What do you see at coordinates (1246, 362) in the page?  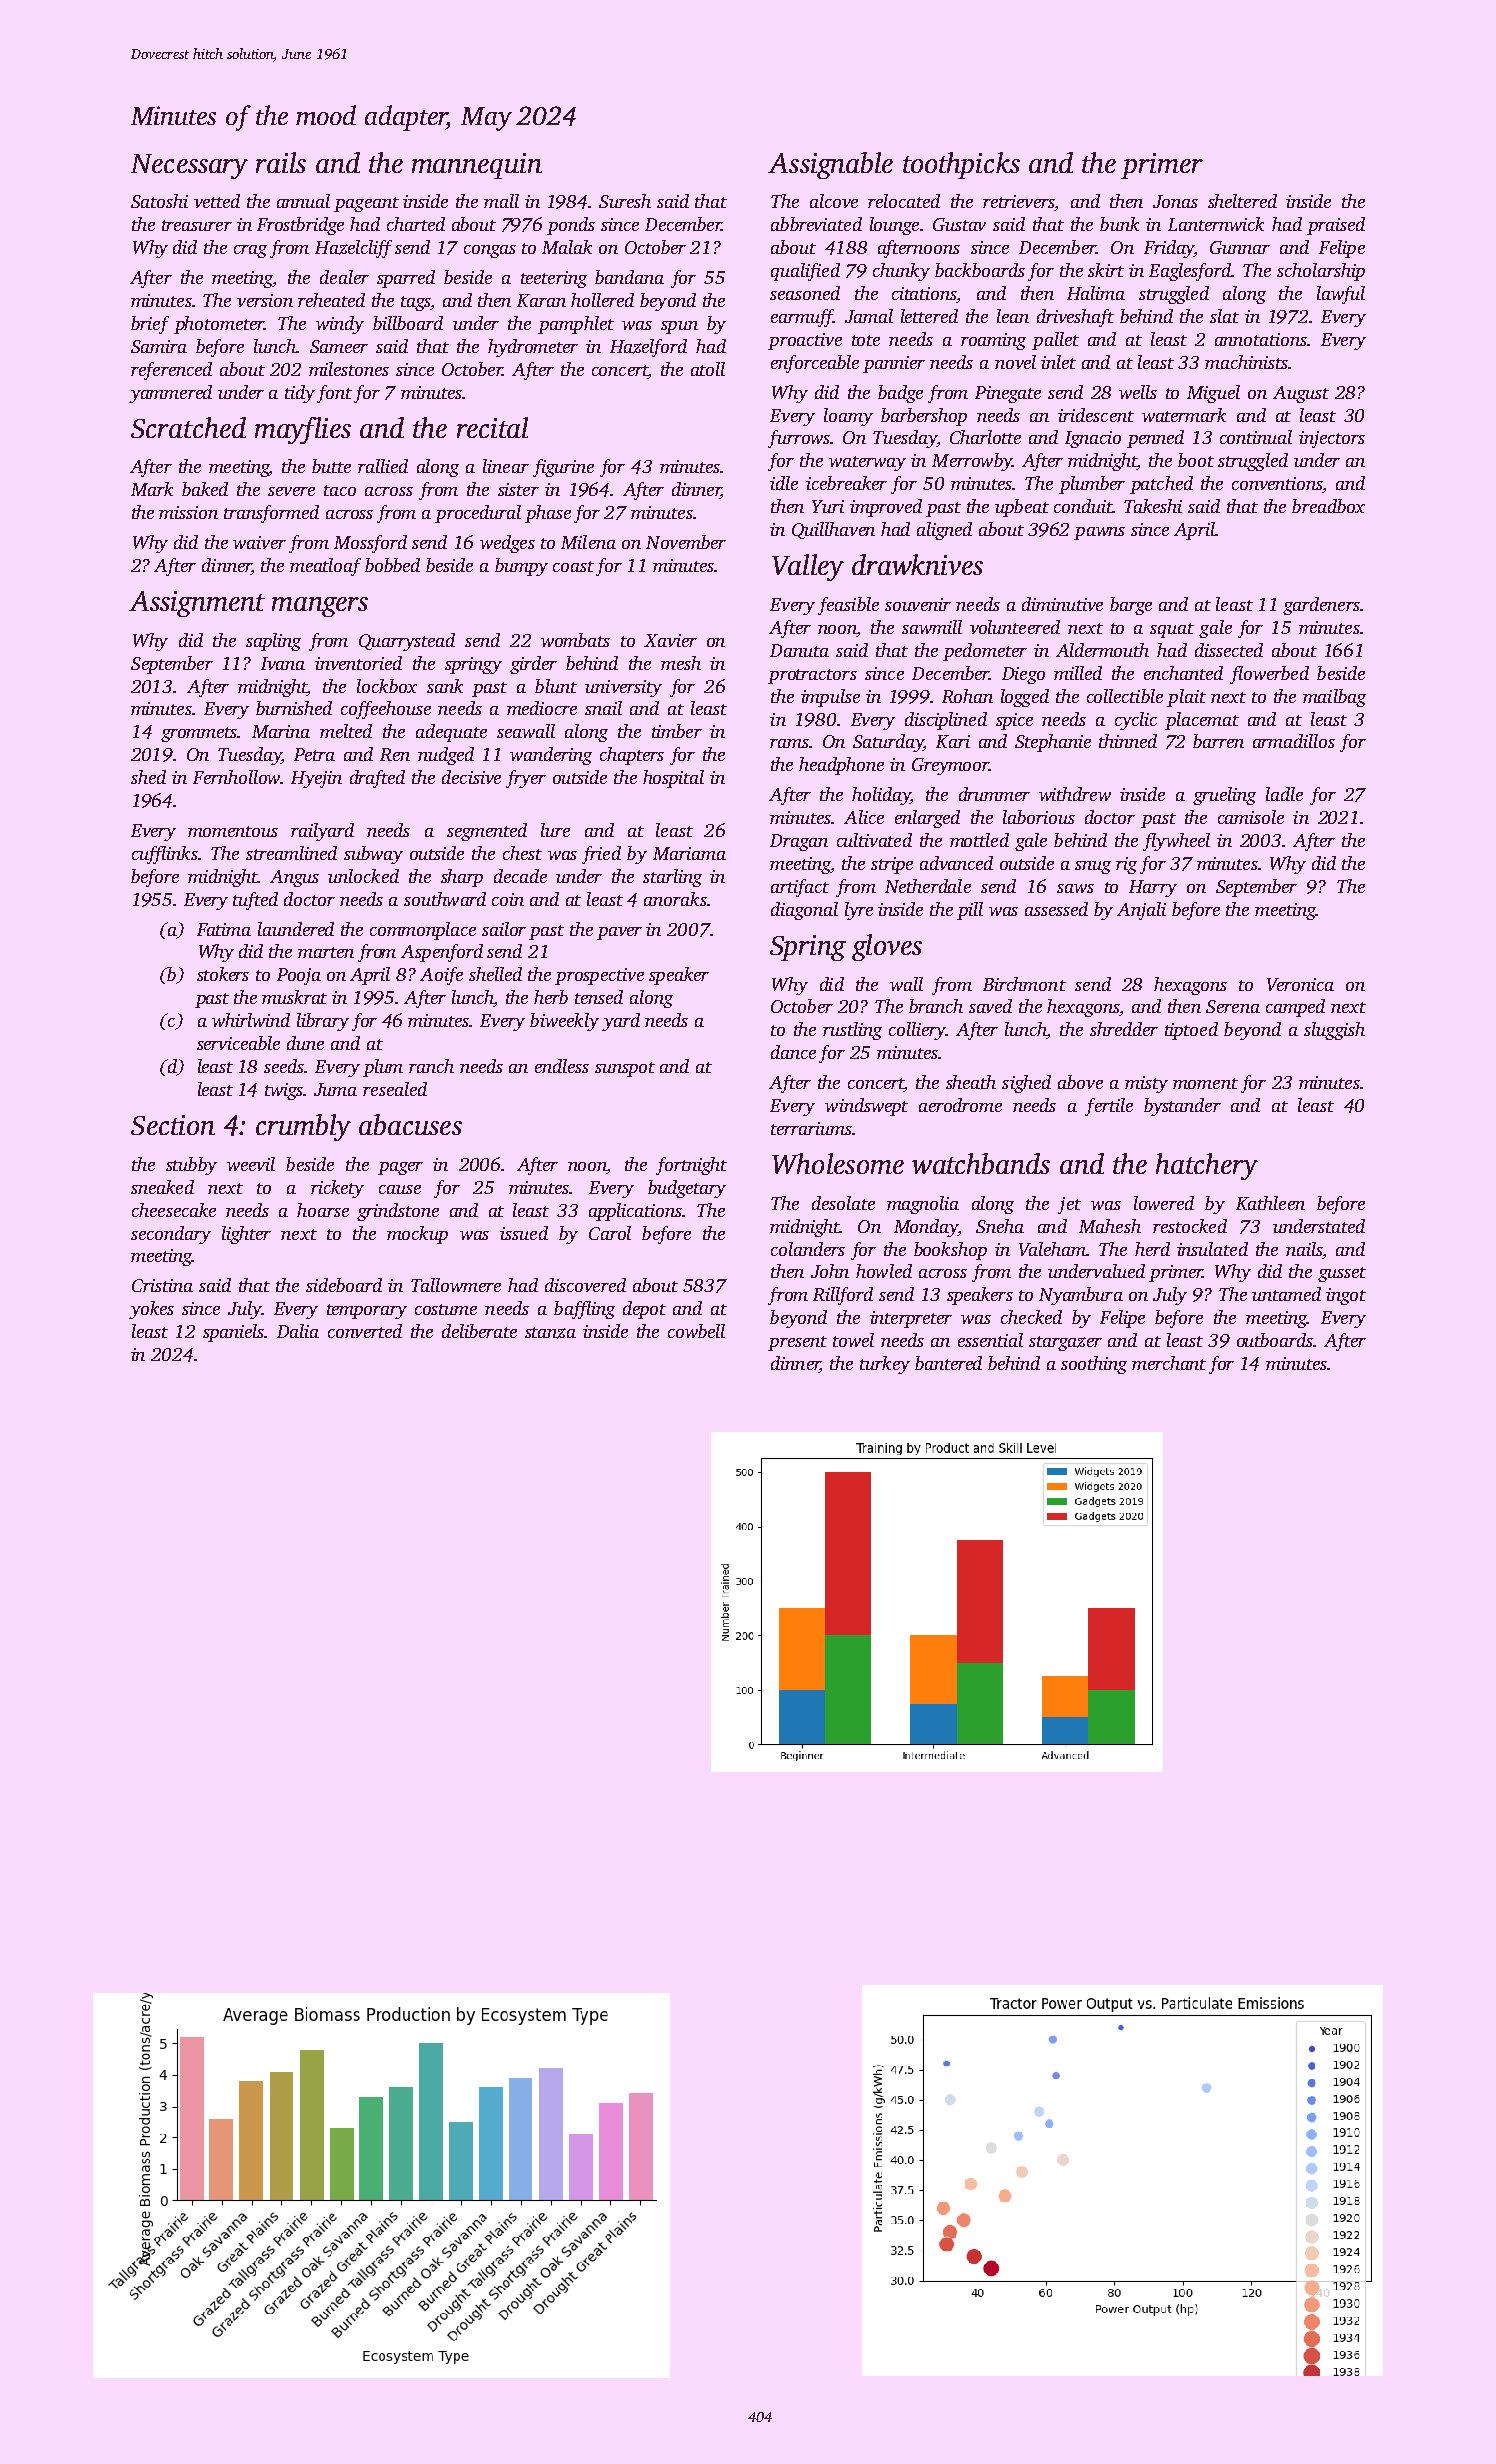 I see `machinists` at bounding box center [1246, 362].
